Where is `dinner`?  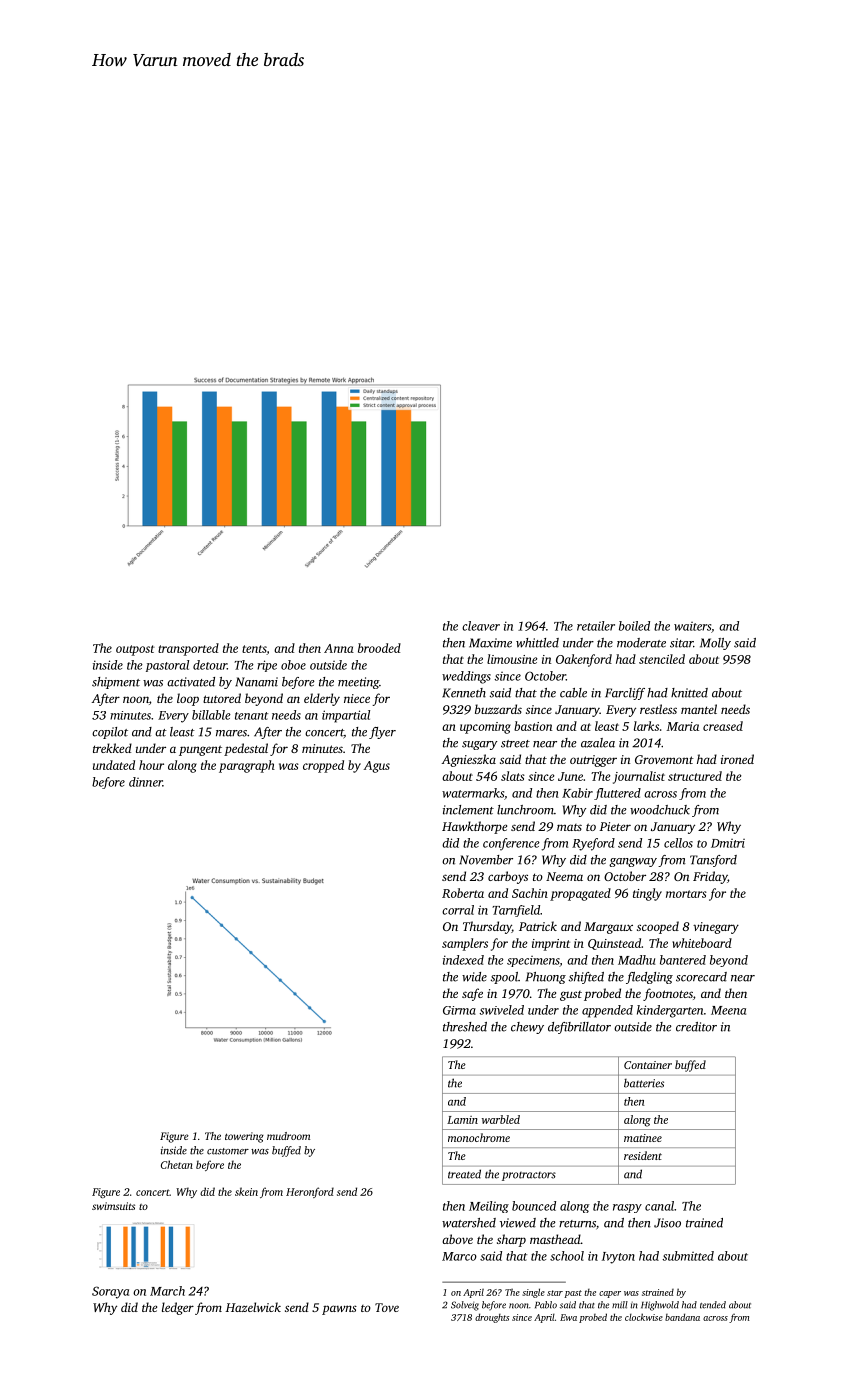
dinner is located at coordinates (146, 782).
